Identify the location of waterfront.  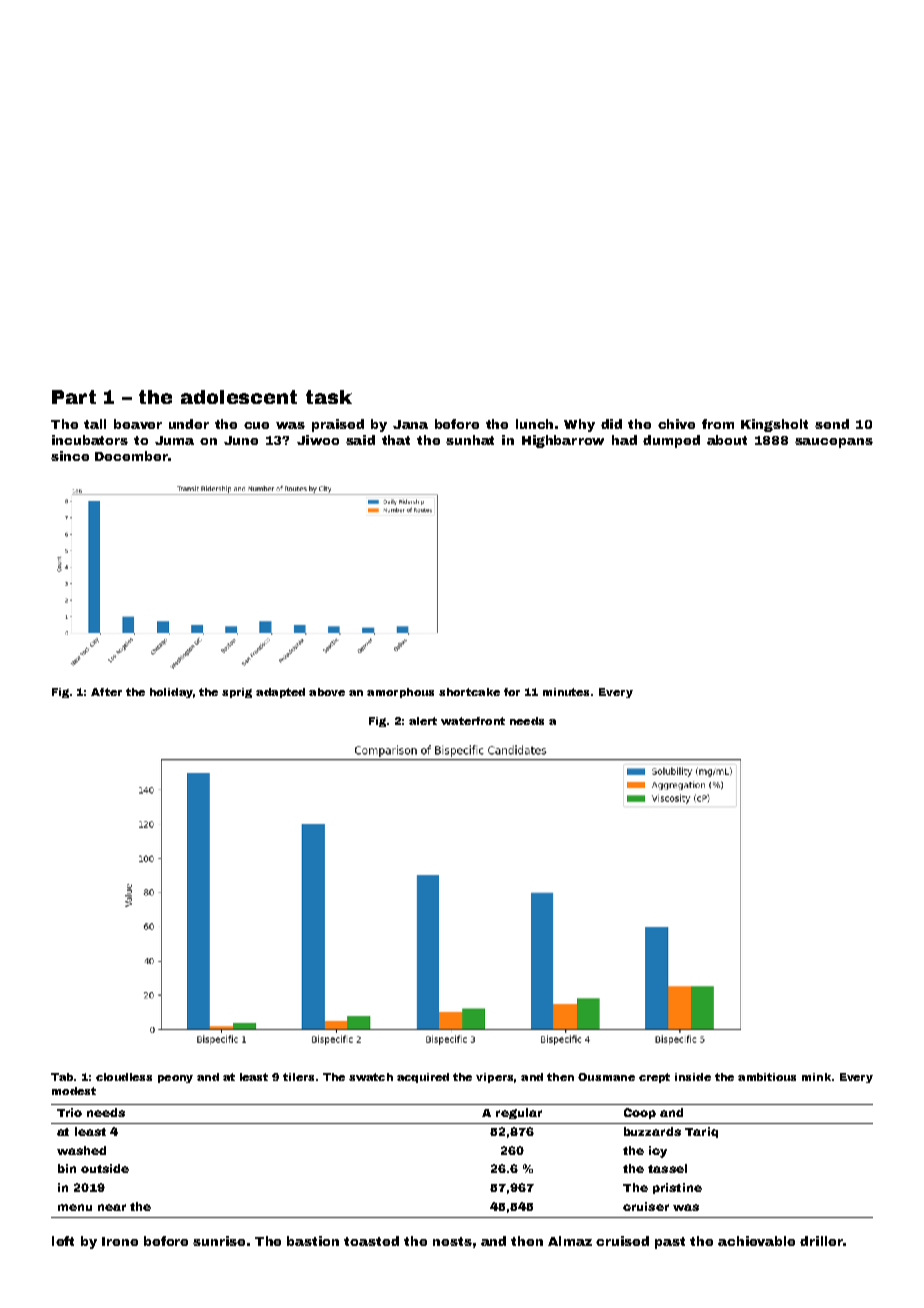
(473, 721).
